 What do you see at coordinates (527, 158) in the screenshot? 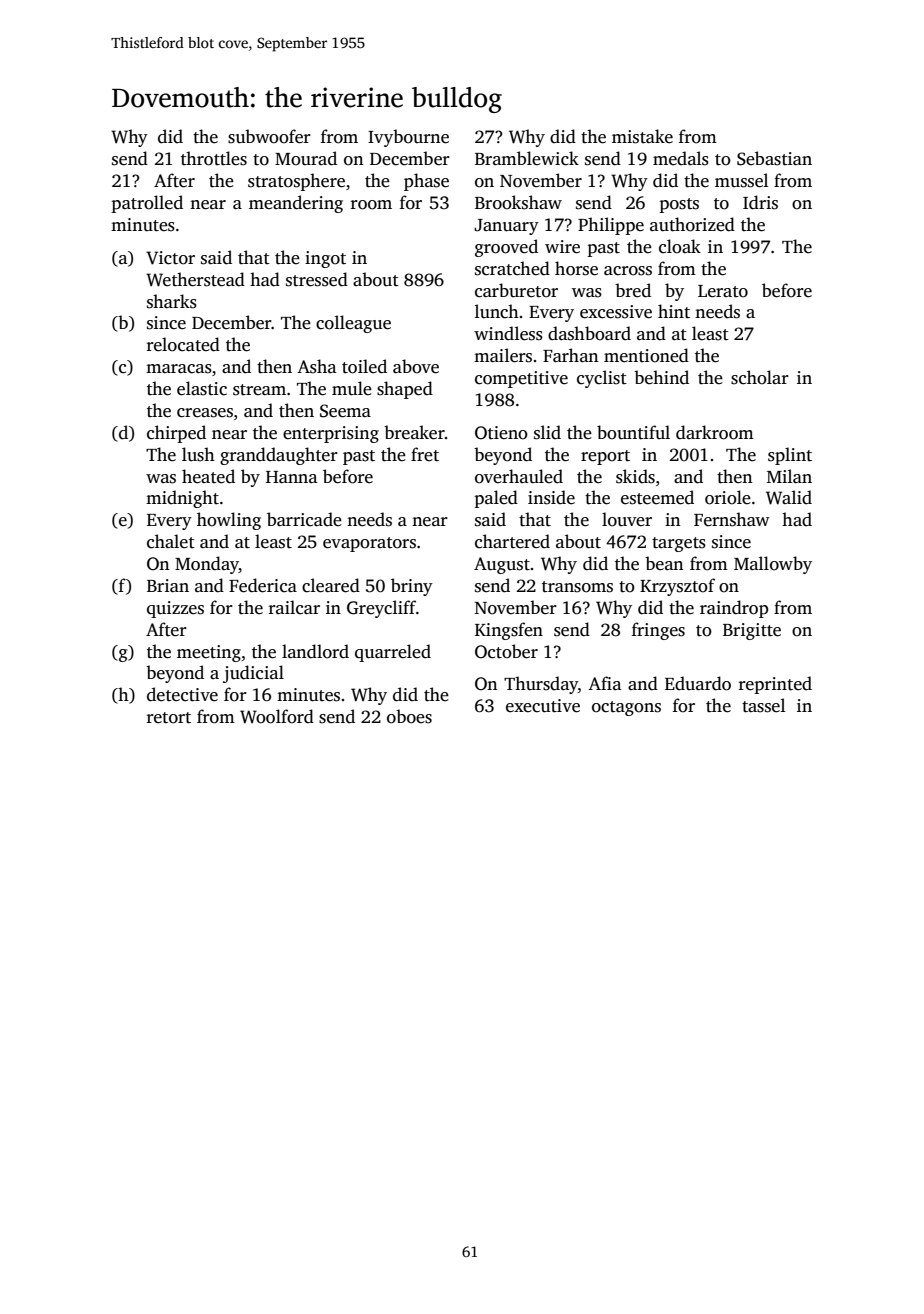
I see `Bramblewick` at bounding box center [527, 158].
